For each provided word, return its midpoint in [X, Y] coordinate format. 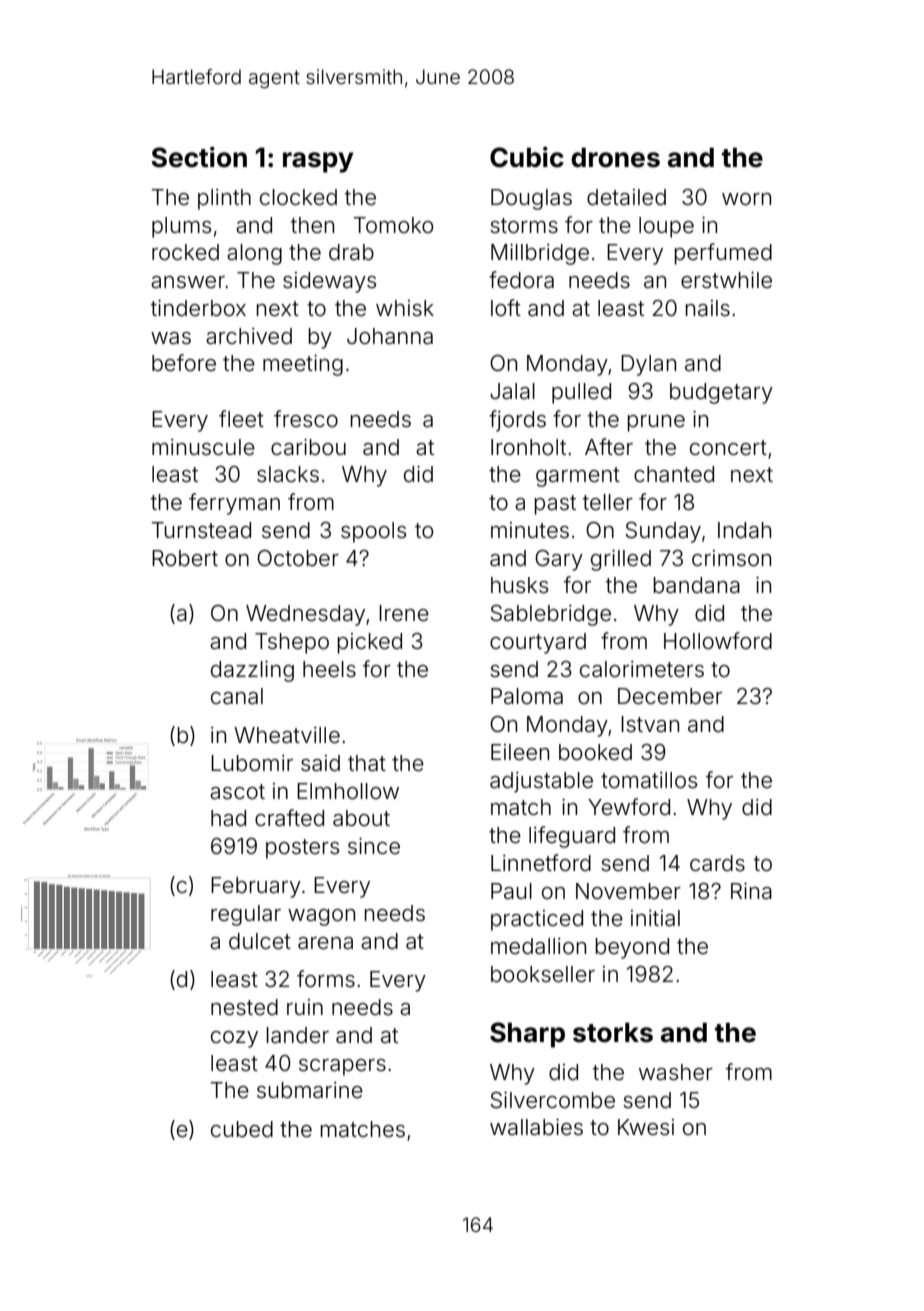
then [312, 225]
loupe [666, 227]
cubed [242, 1129]
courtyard [538, 643]
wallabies [536, 1127]
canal [237, 696]
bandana [697, 585]
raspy [318, 162]
